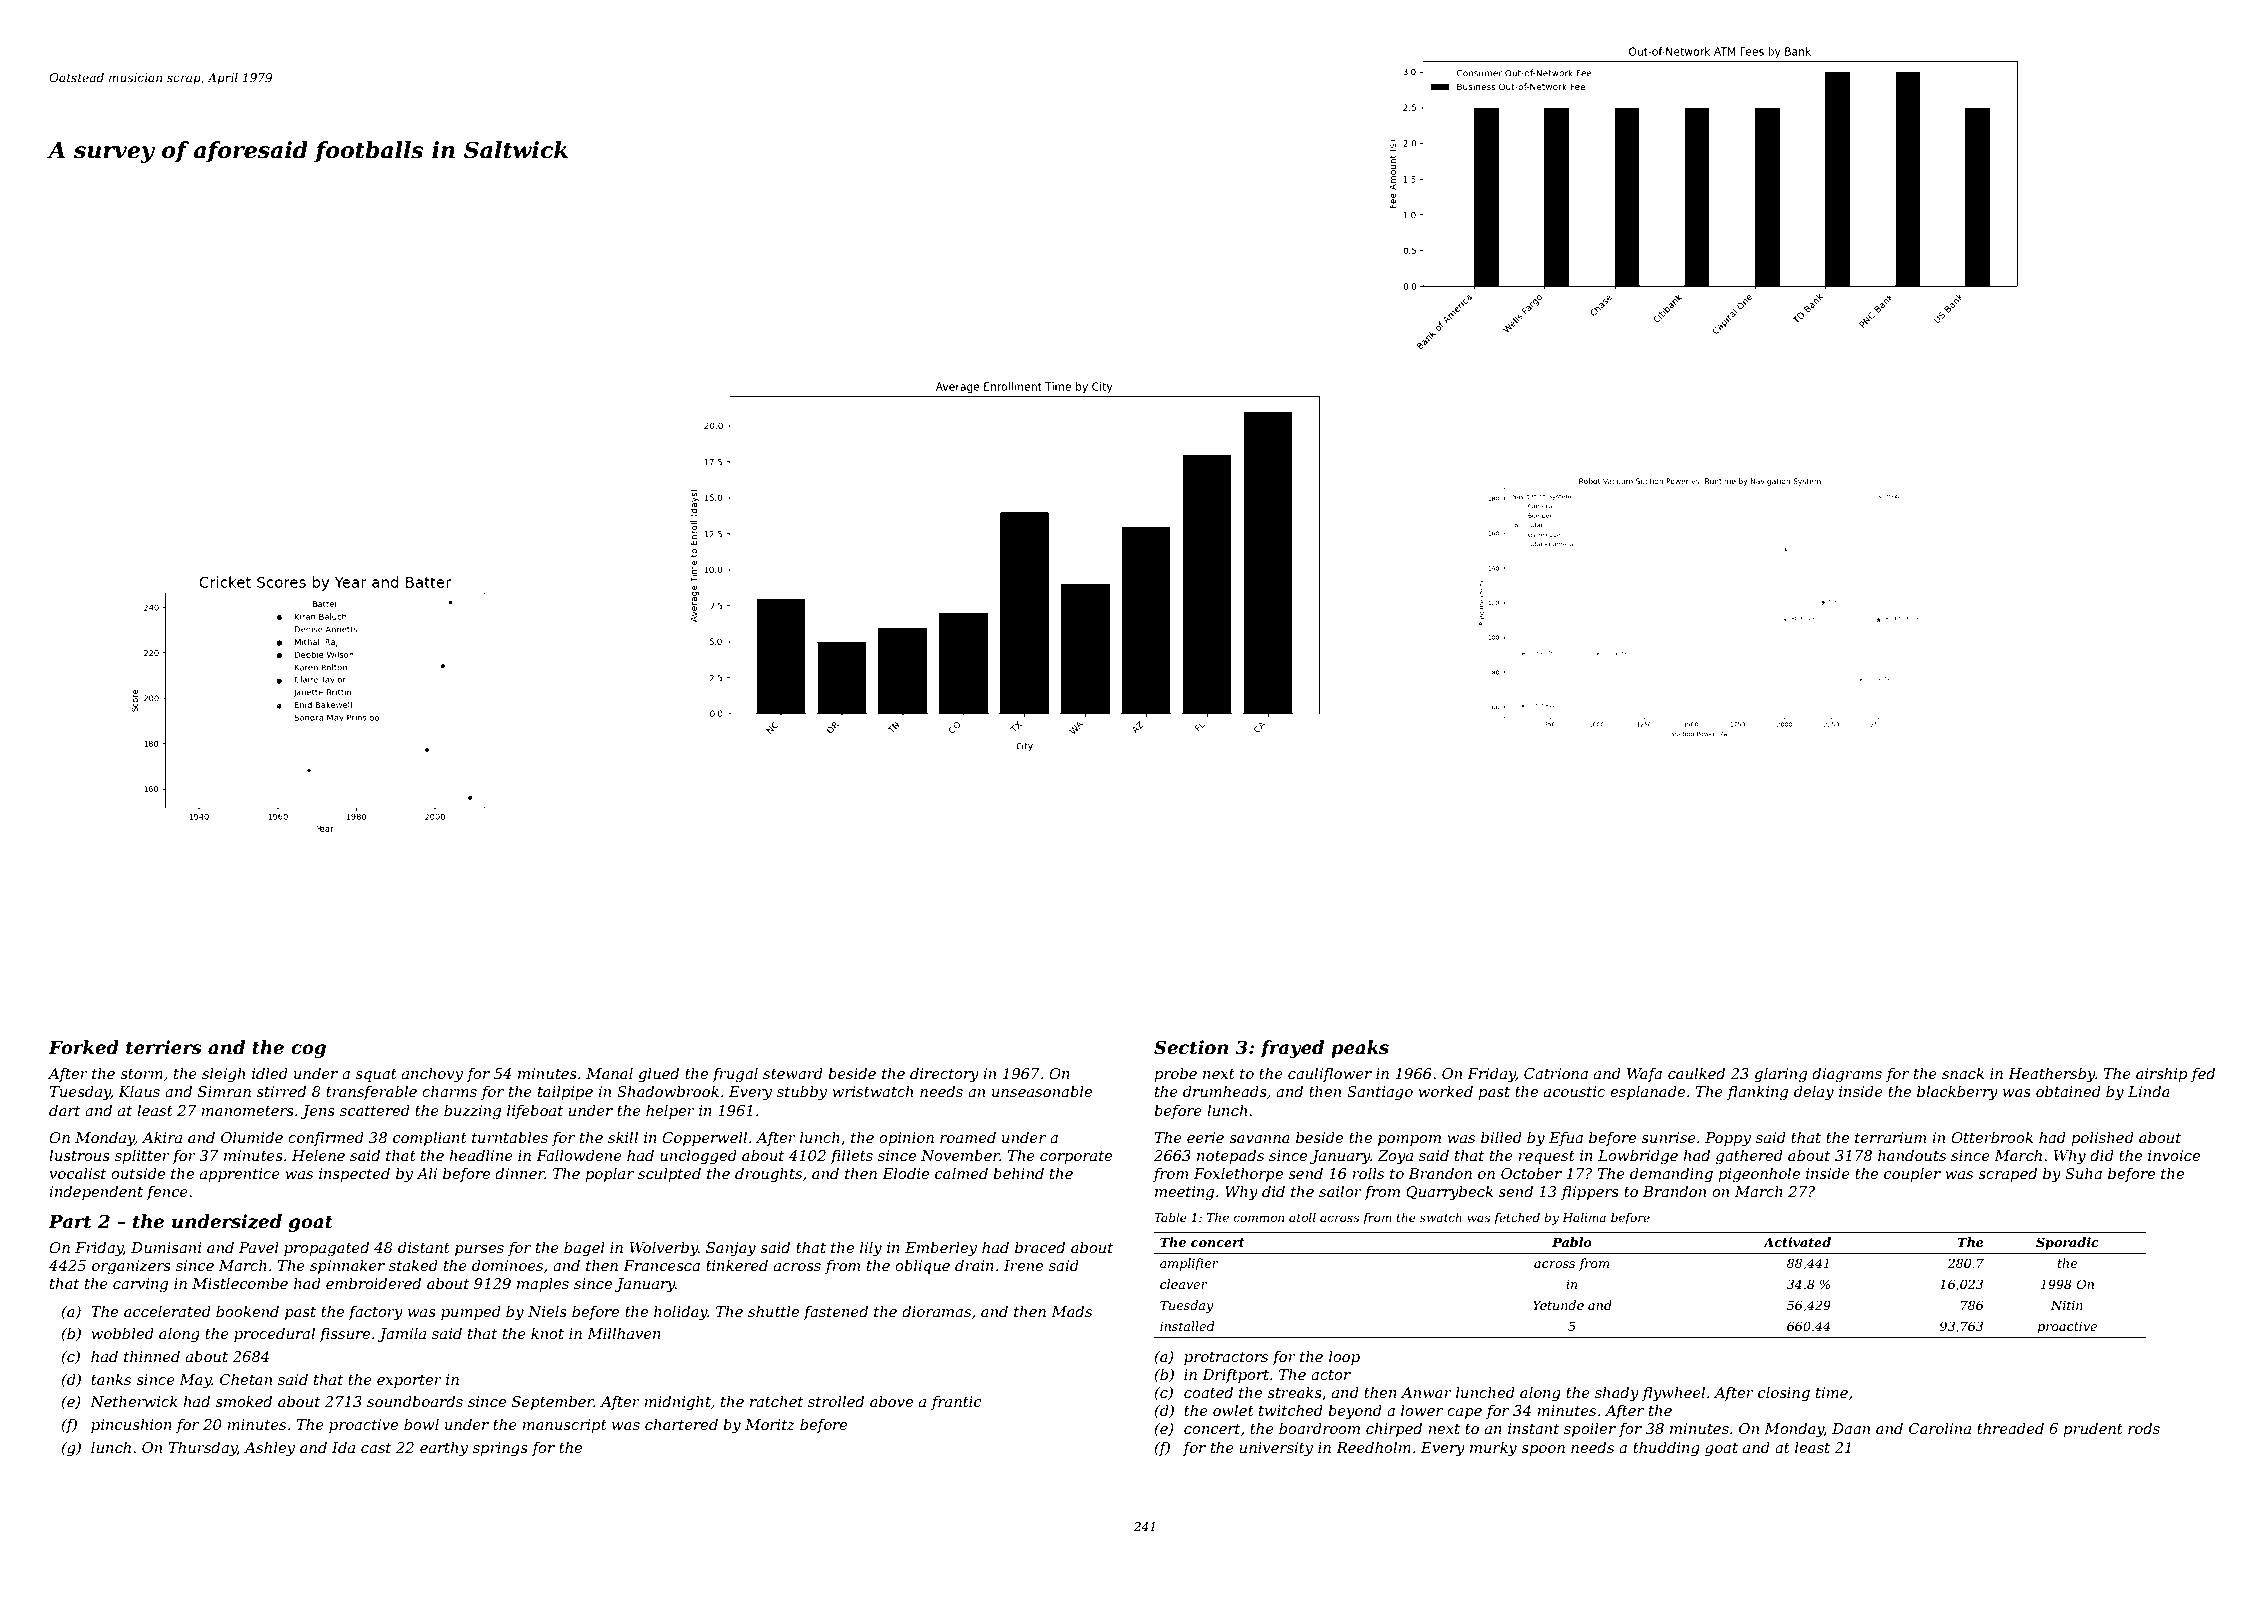  I want to click on blackberry, so click(1957, 1093).
